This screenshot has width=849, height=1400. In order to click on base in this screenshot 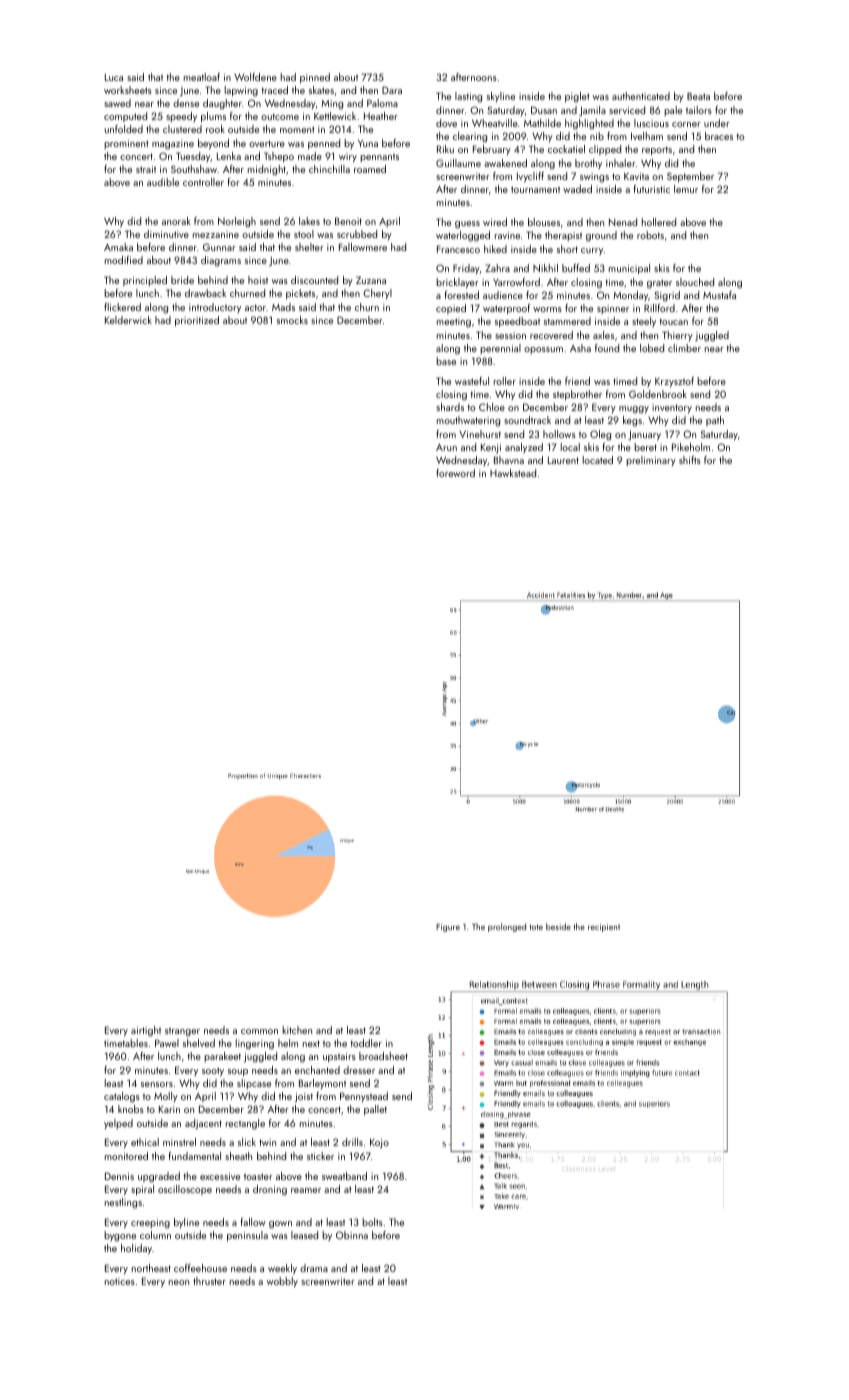, I will do `click(446, 361)`.
